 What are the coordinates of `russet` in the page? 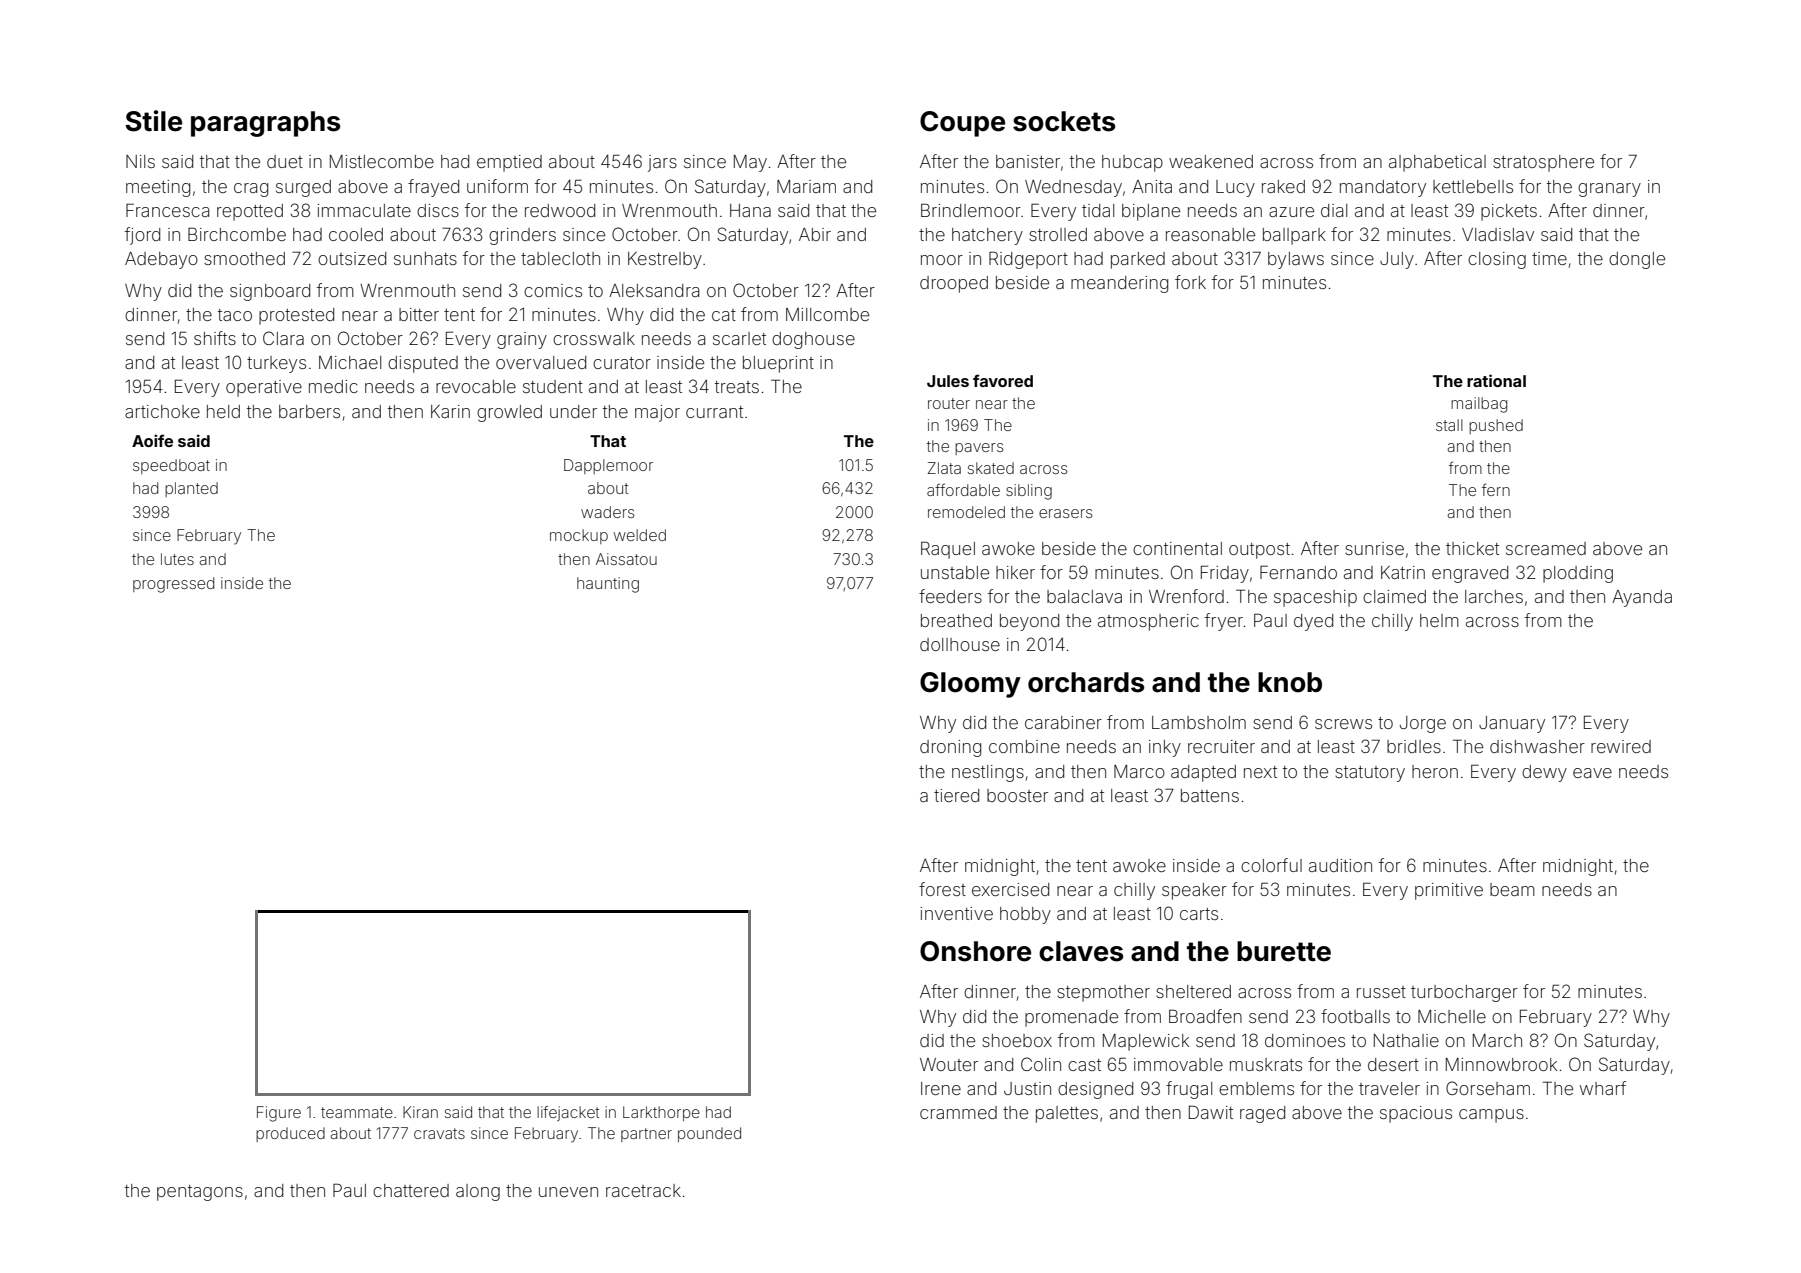 It's located at (1381, 992).
